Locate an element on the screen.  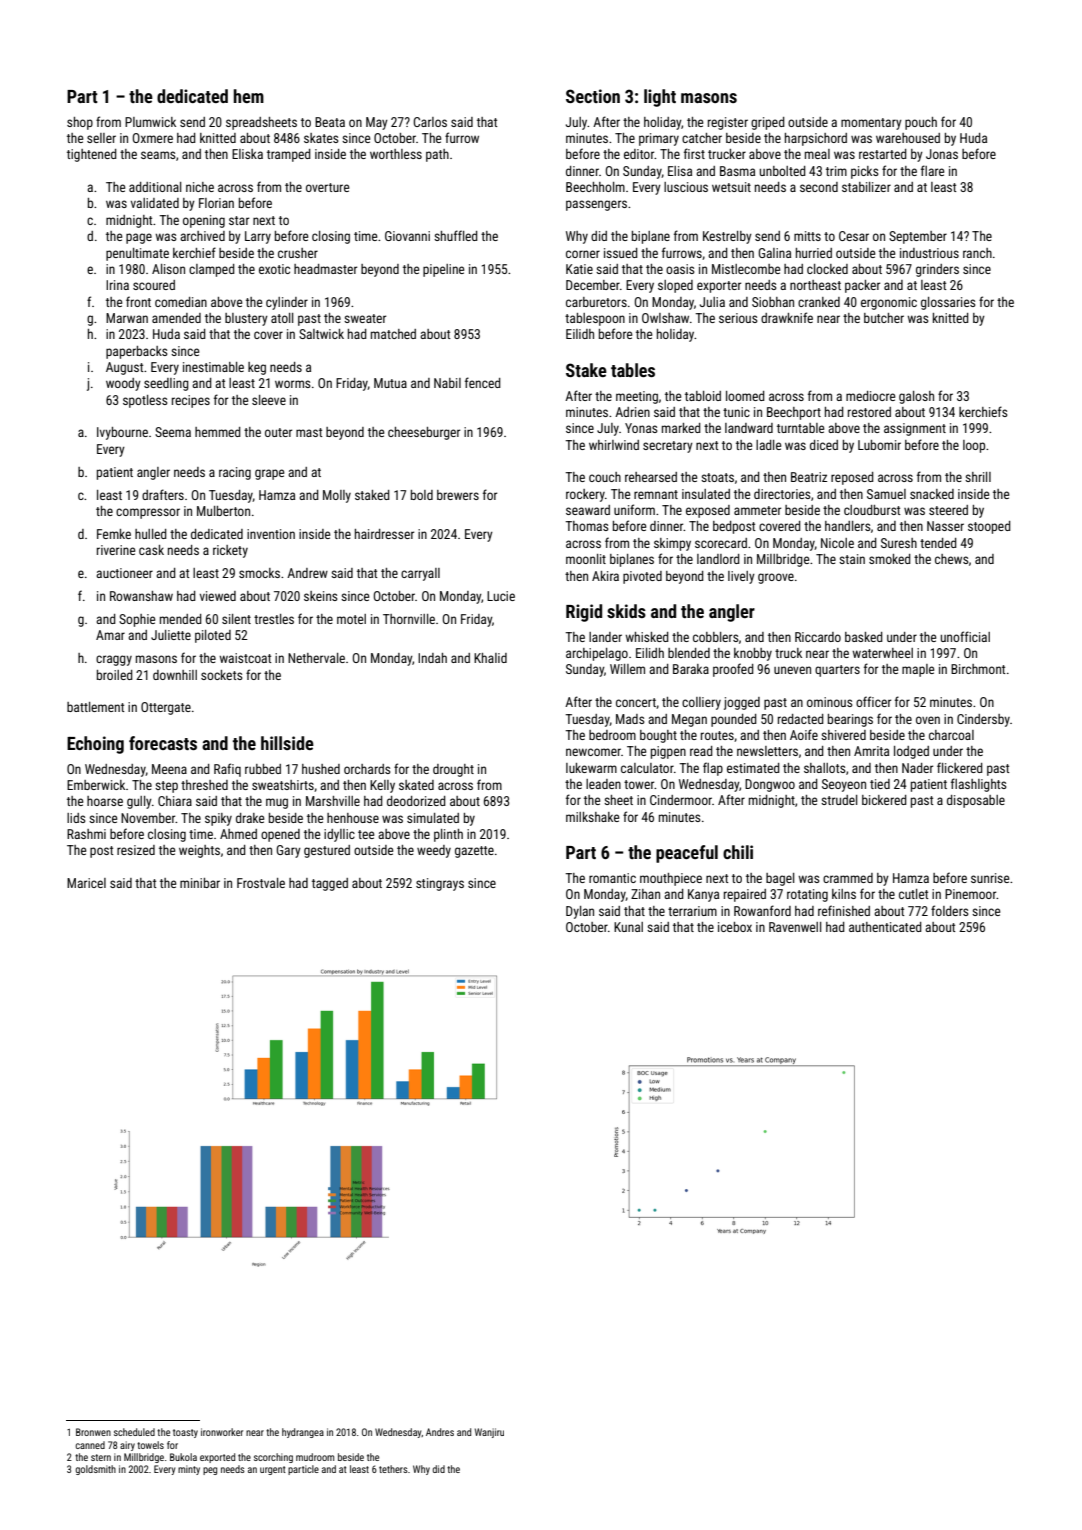
Dylan is located at coordinates (580, 912).
